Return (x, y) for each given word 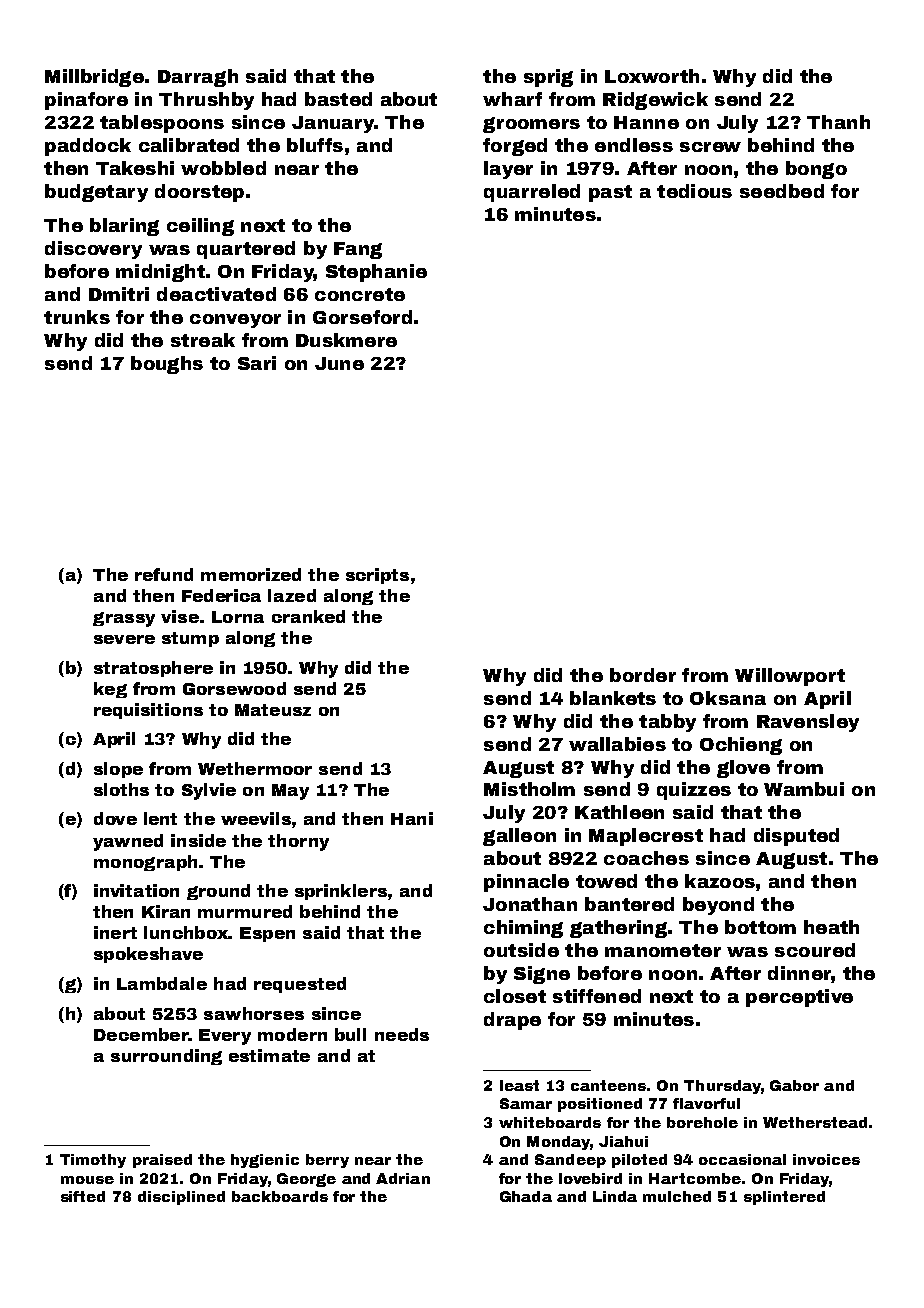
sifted (83, 1196)
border (643, 675)
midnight (160, 273)
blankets (613, 698)
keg (110, 690)
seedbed (782, 191)
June (339, 363)
